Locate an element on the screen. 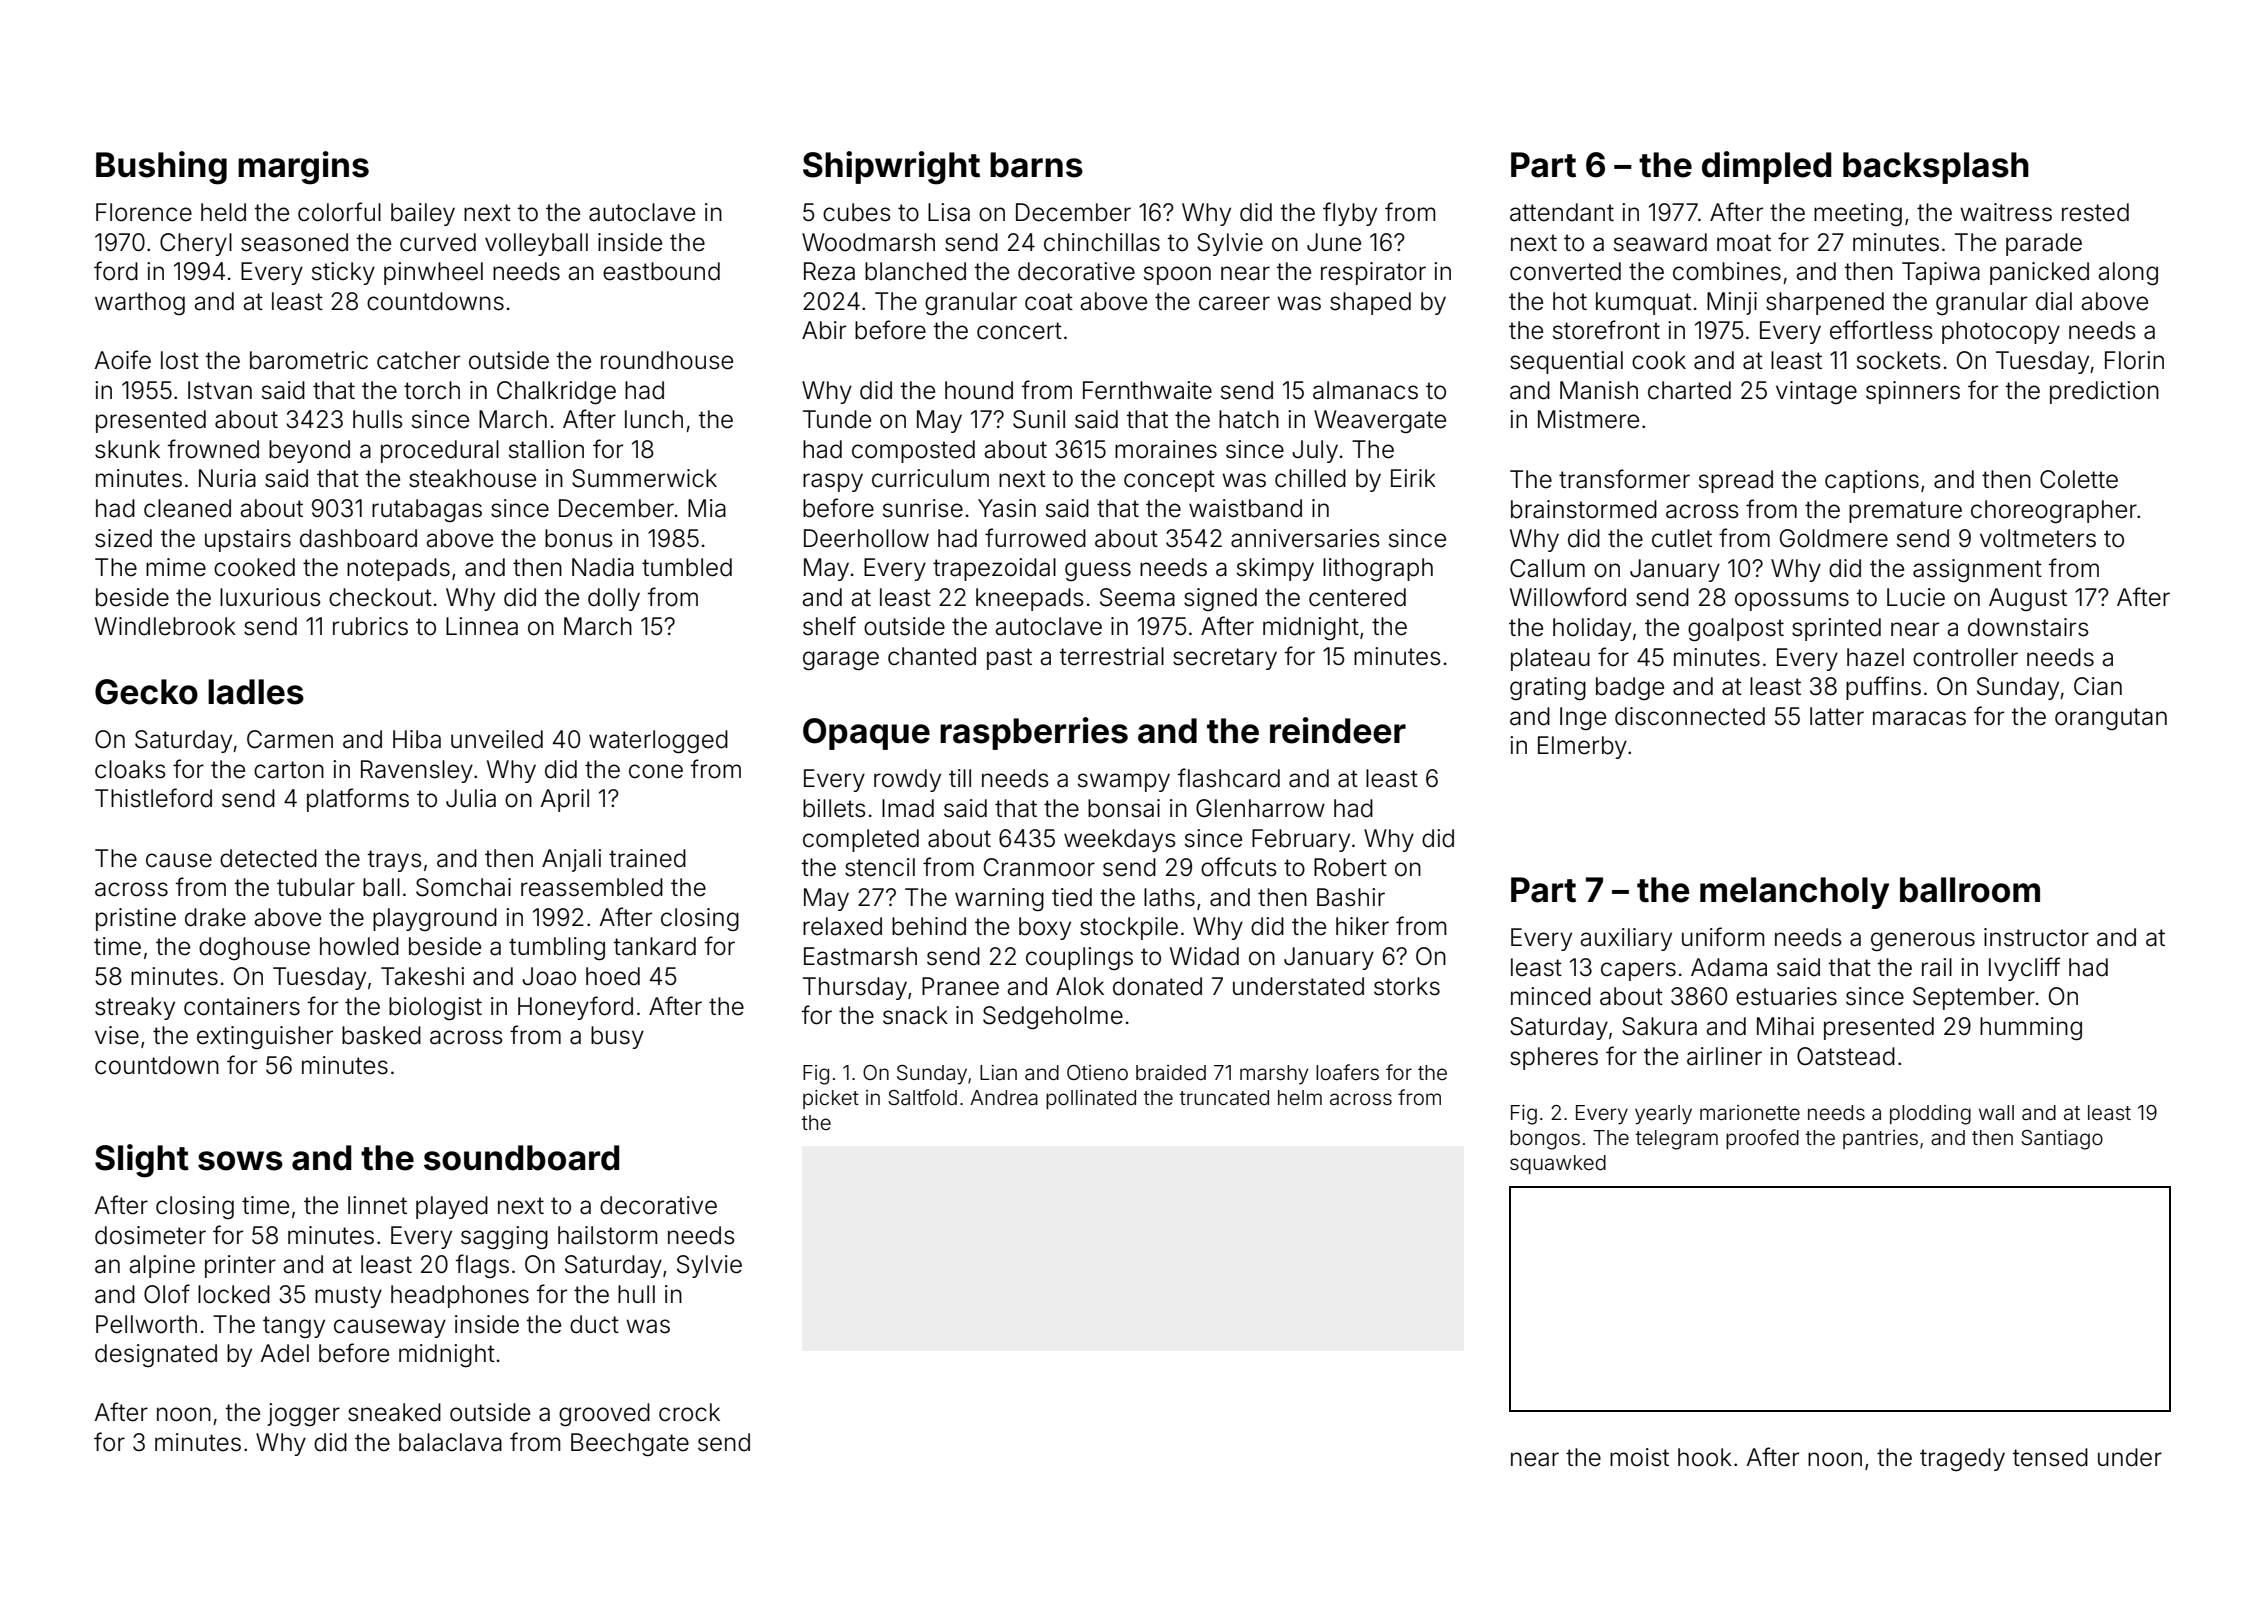  Hiba is located at coordinates (417, 739).
